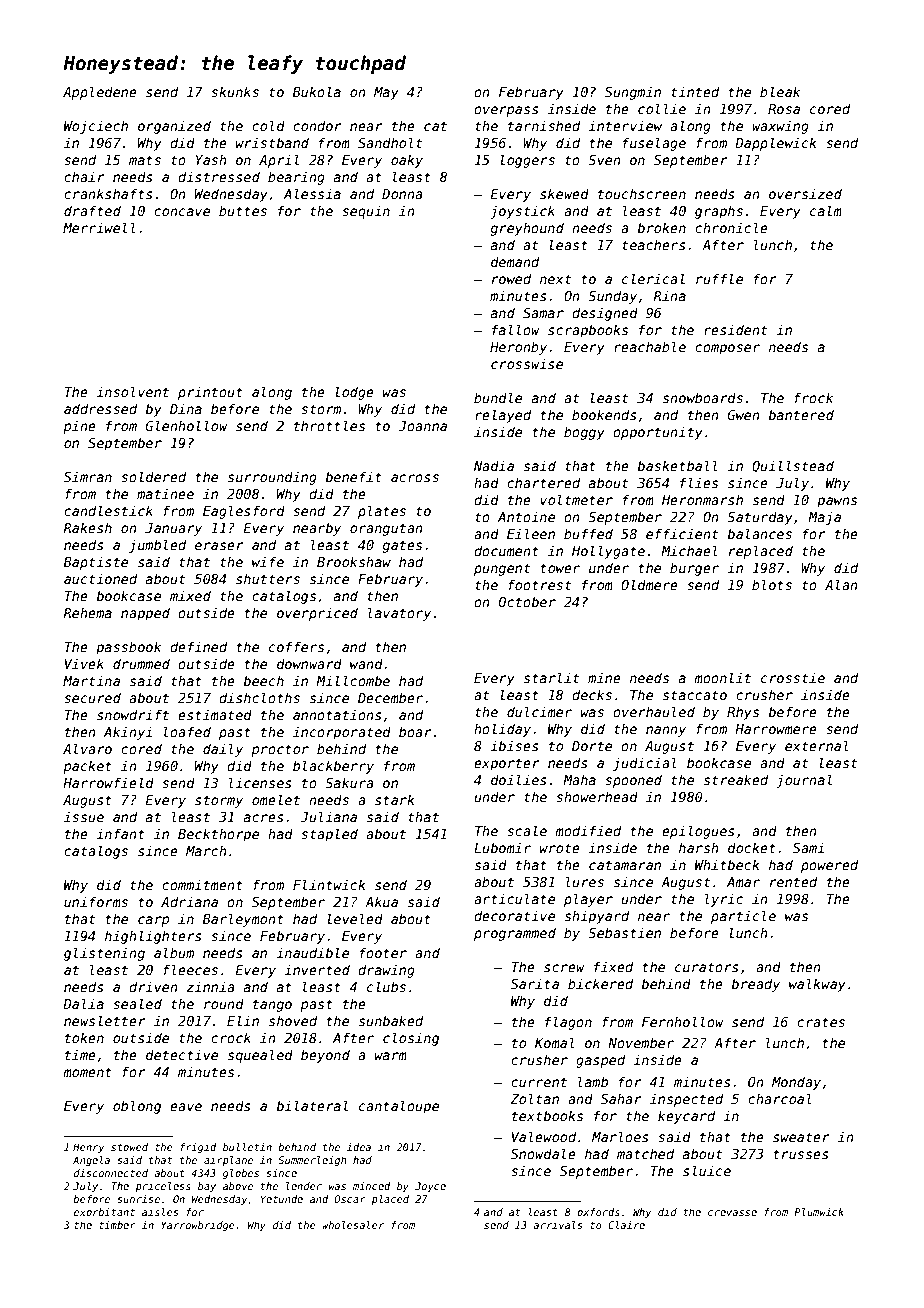 The image size is (924, 1308). What do you see at coordinates (223, 750) in the image?
I see `daily` at bounding box center [223, 750].
